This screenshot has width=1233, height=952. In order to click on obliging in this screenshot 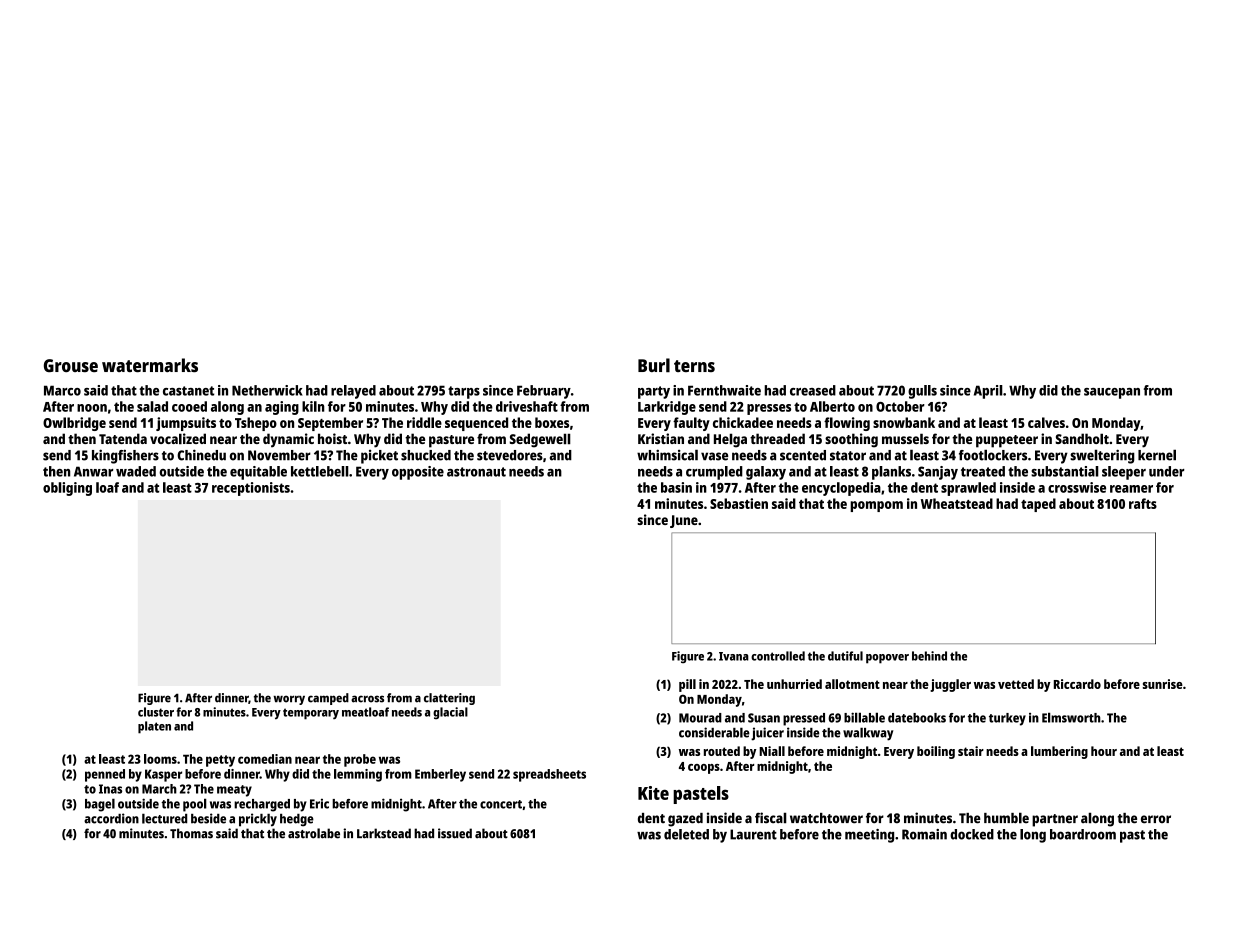, I will do `click(67, 489)`.
